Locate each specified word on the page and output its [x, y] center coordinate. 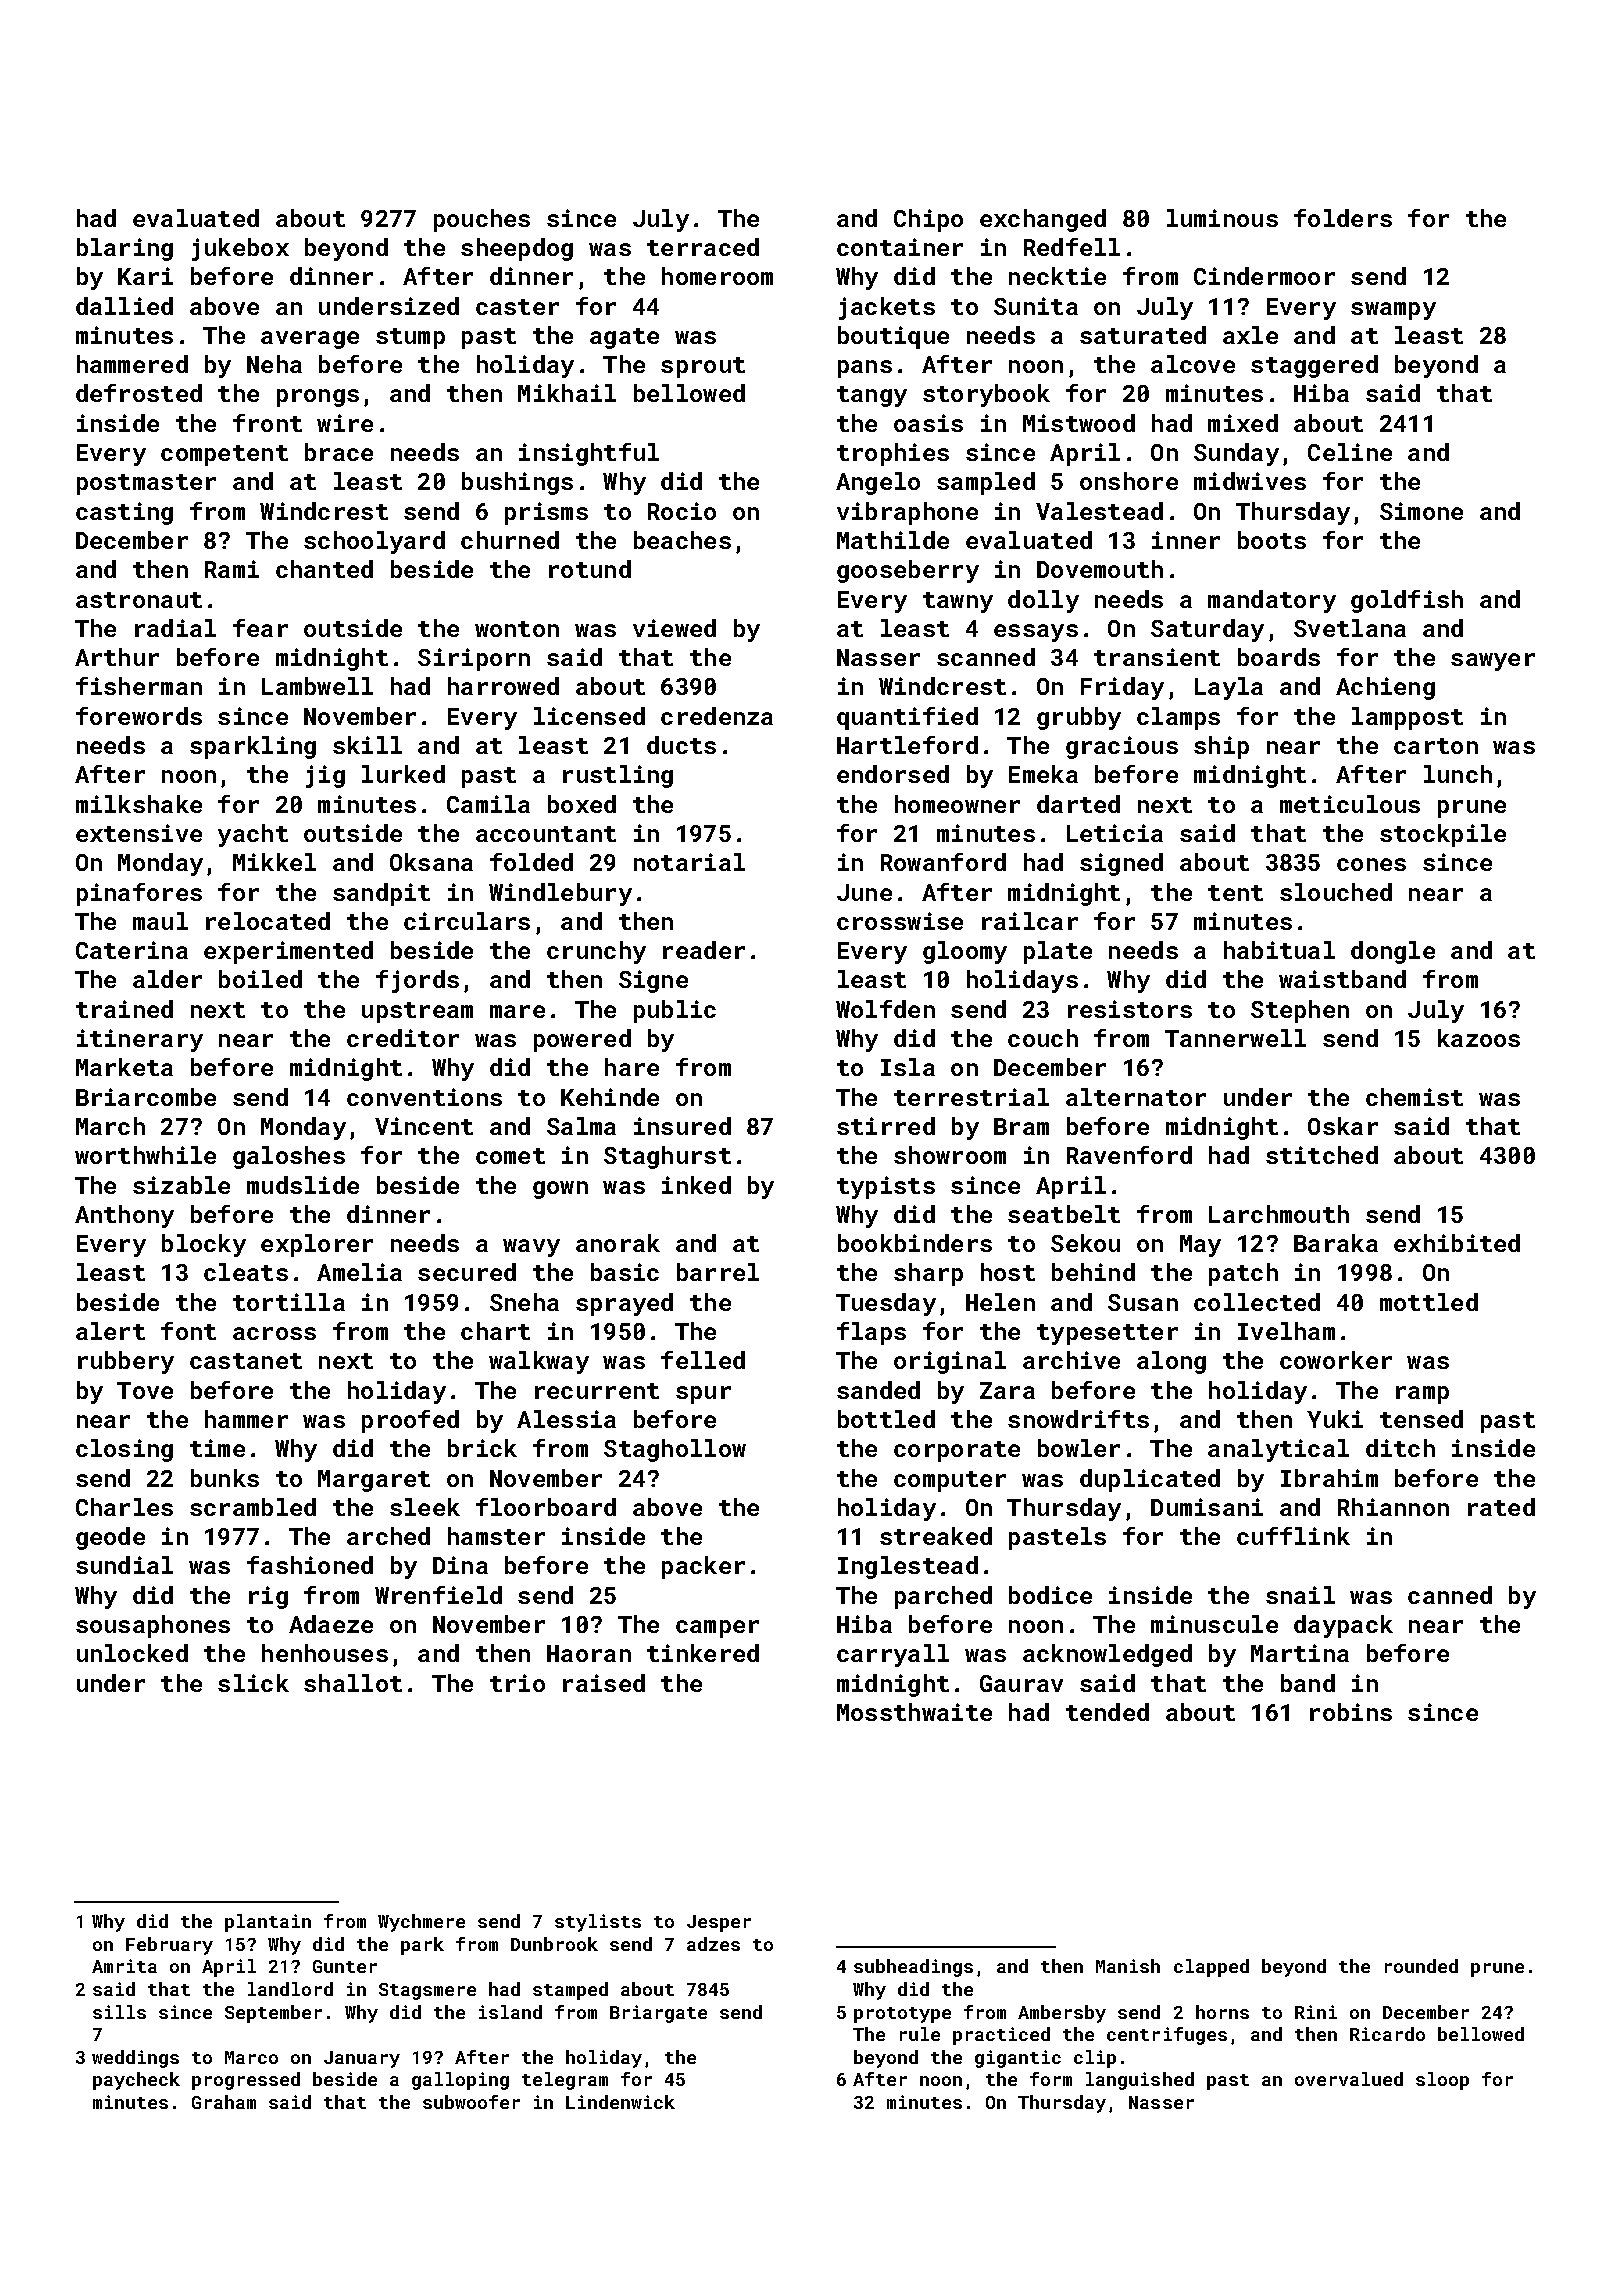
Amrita [124, 1966]
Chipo [928, 220]
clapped [1211, 1968]
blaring [125, 249]
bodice [1050, 1595]
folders [1343, 218]
